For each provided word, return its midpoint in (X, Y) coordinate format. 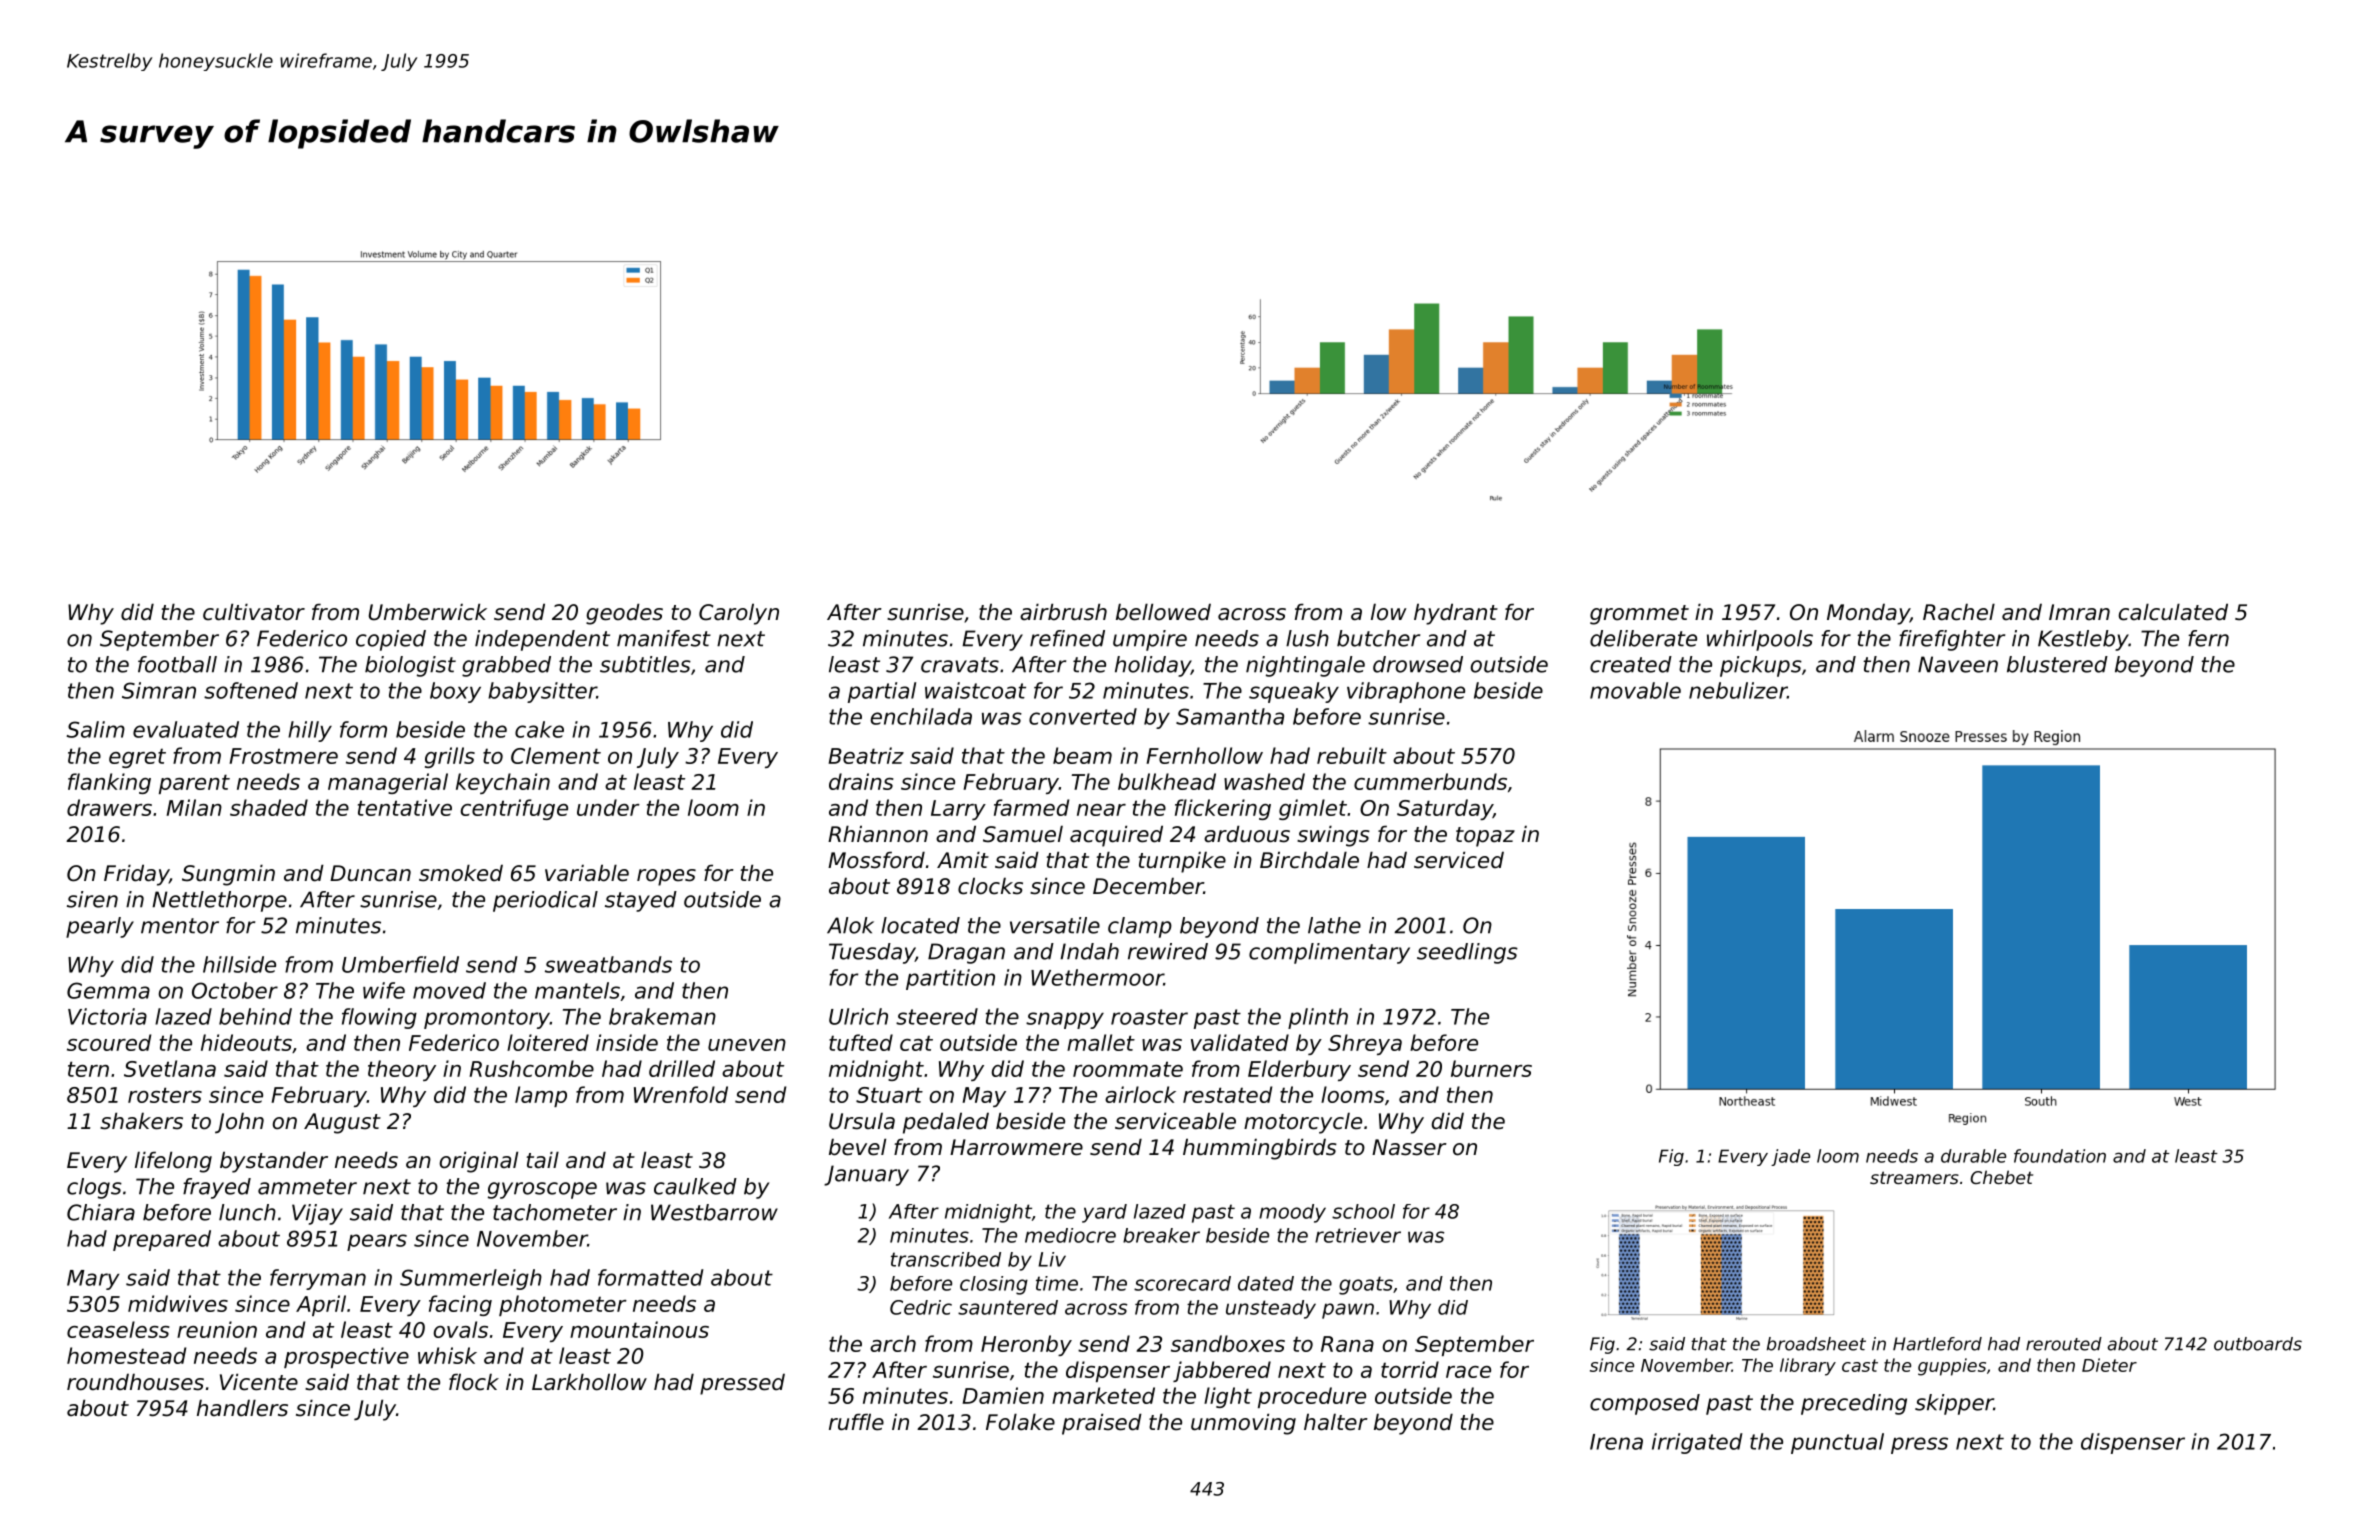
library (1808, 1367)
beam (1082, 755)
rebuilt (1352, 755)
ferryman (318, 1279)
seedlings (1467, 953)
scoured (109, 1042)
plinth (1318, 1018)
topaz (1485, 837)
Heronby (1026, 1345)
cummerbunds (1430, 781)
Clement (556, 755)
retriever (1358, 1235)
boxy (455, 692)
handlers (242, 1408)
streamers (1914, 1177)
